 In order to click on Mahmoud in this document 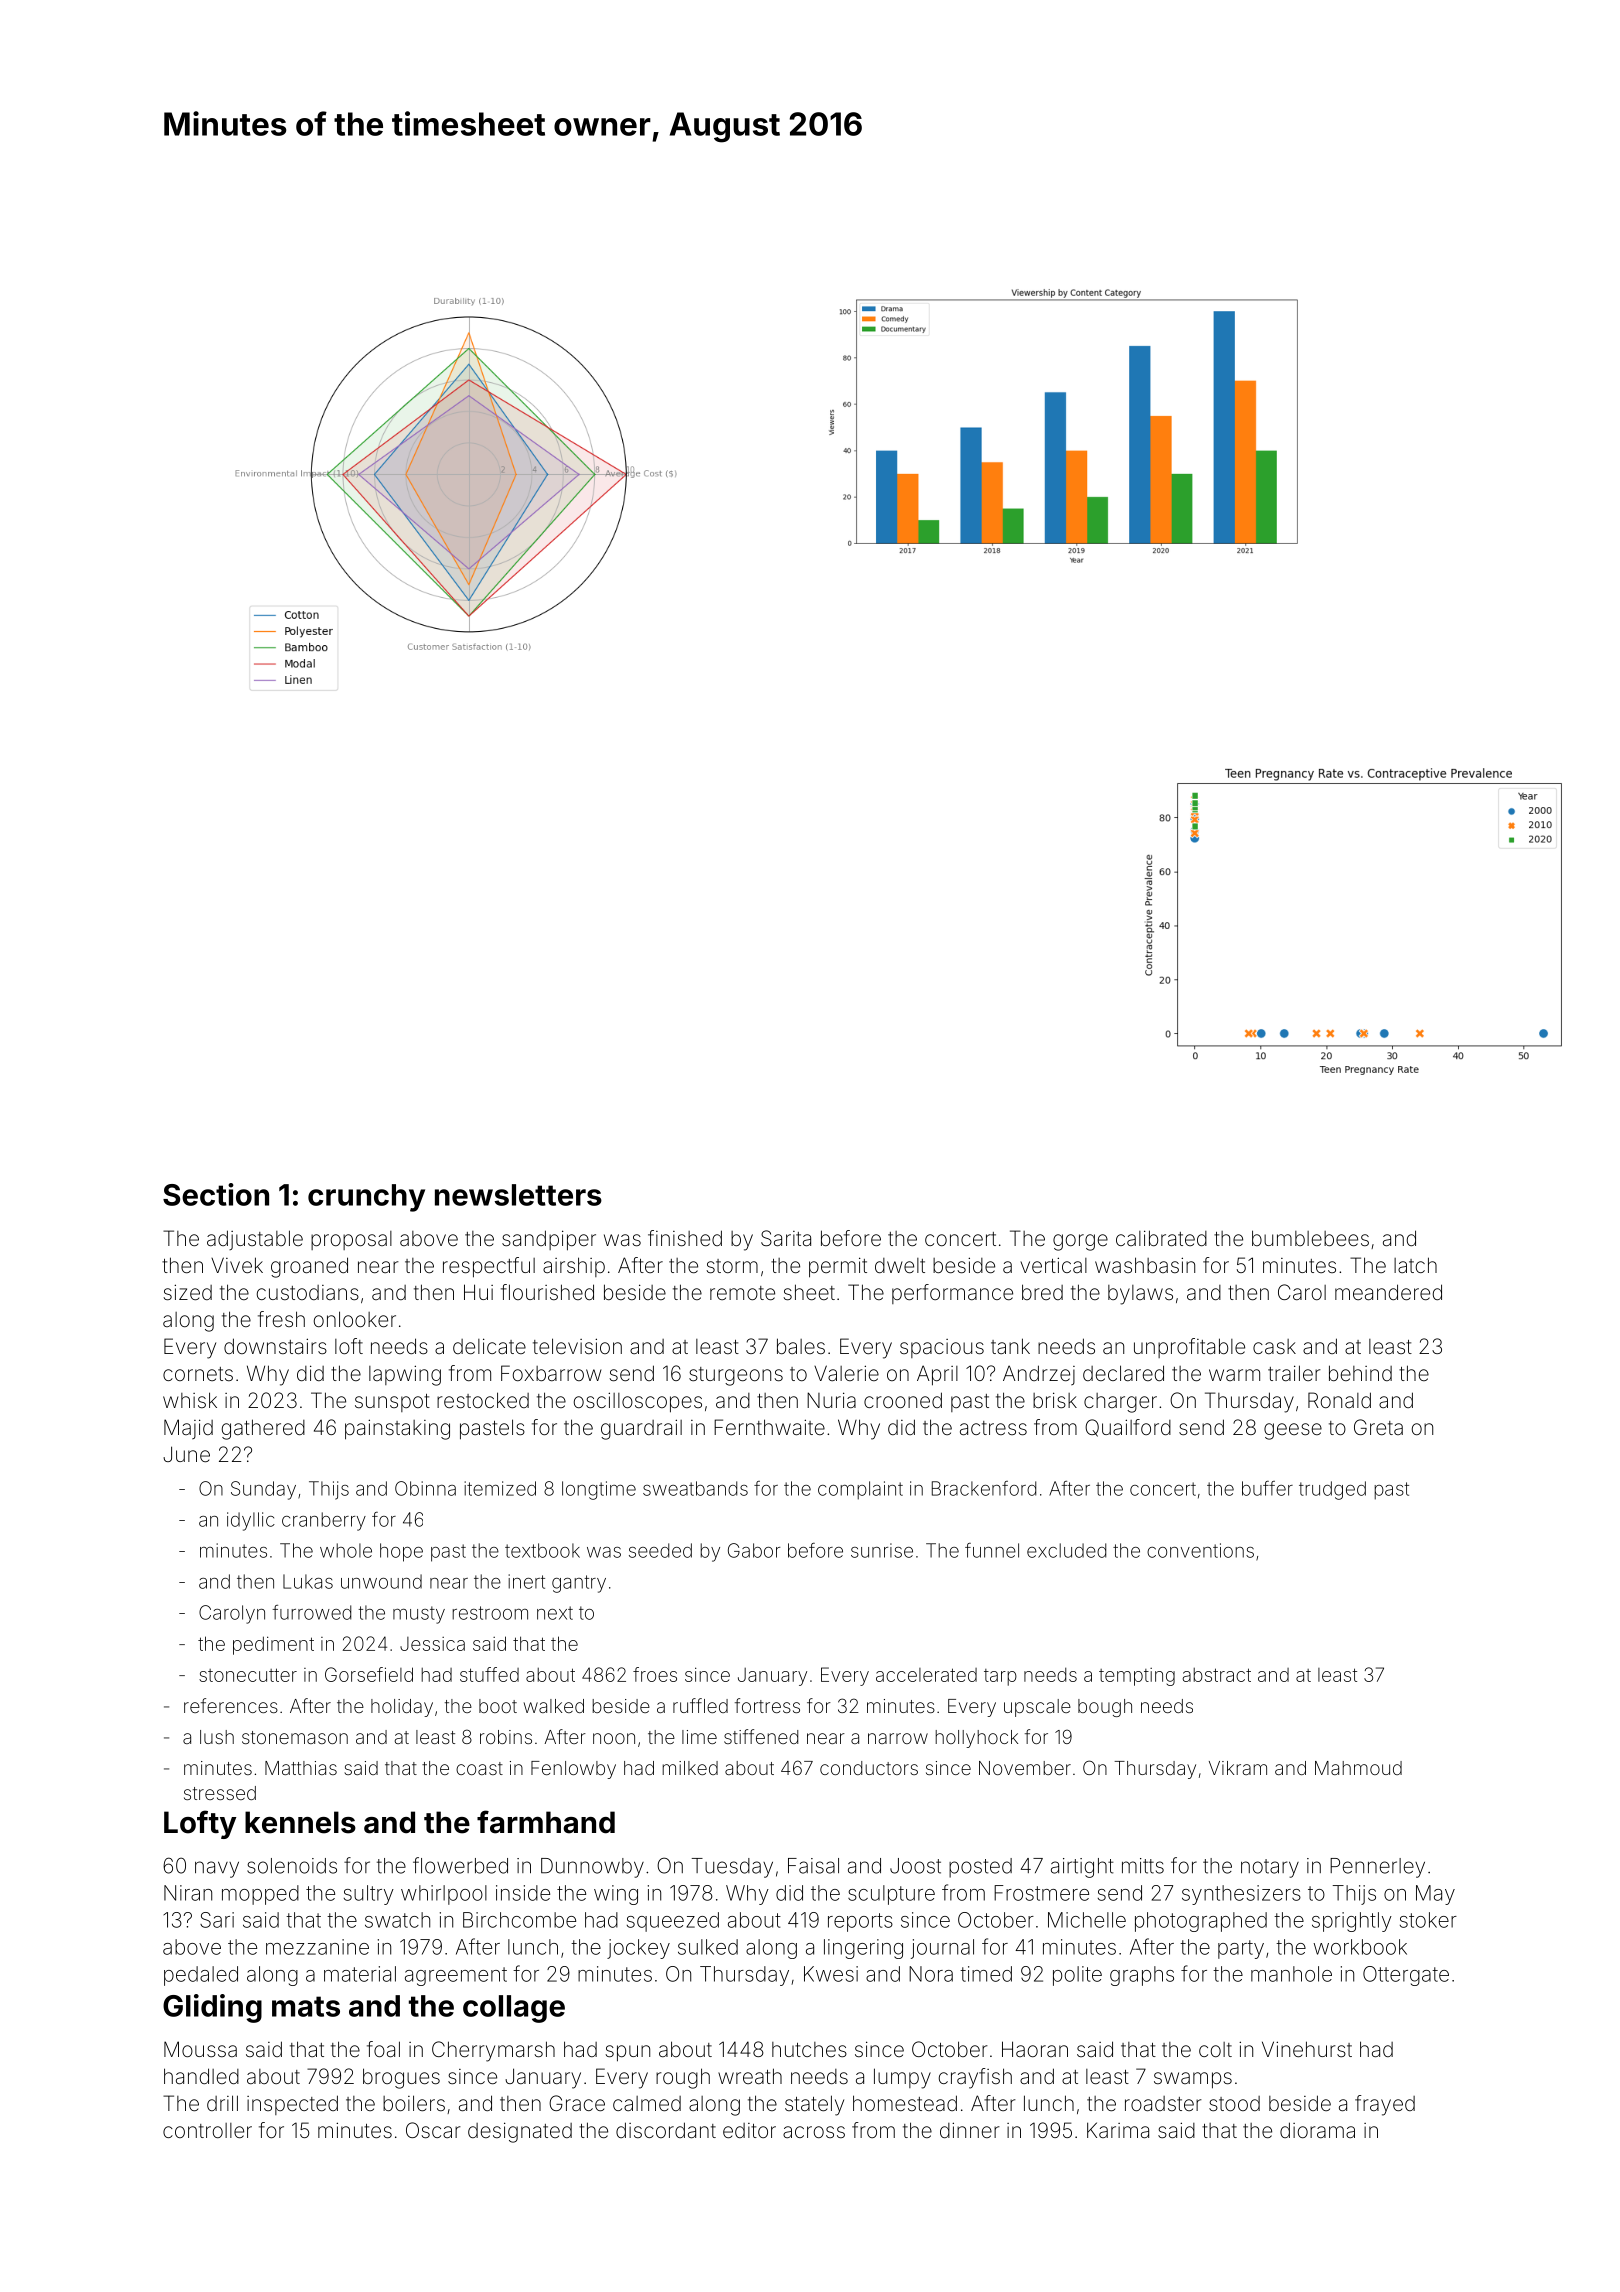, I will do `click(1358, 1768)`.
